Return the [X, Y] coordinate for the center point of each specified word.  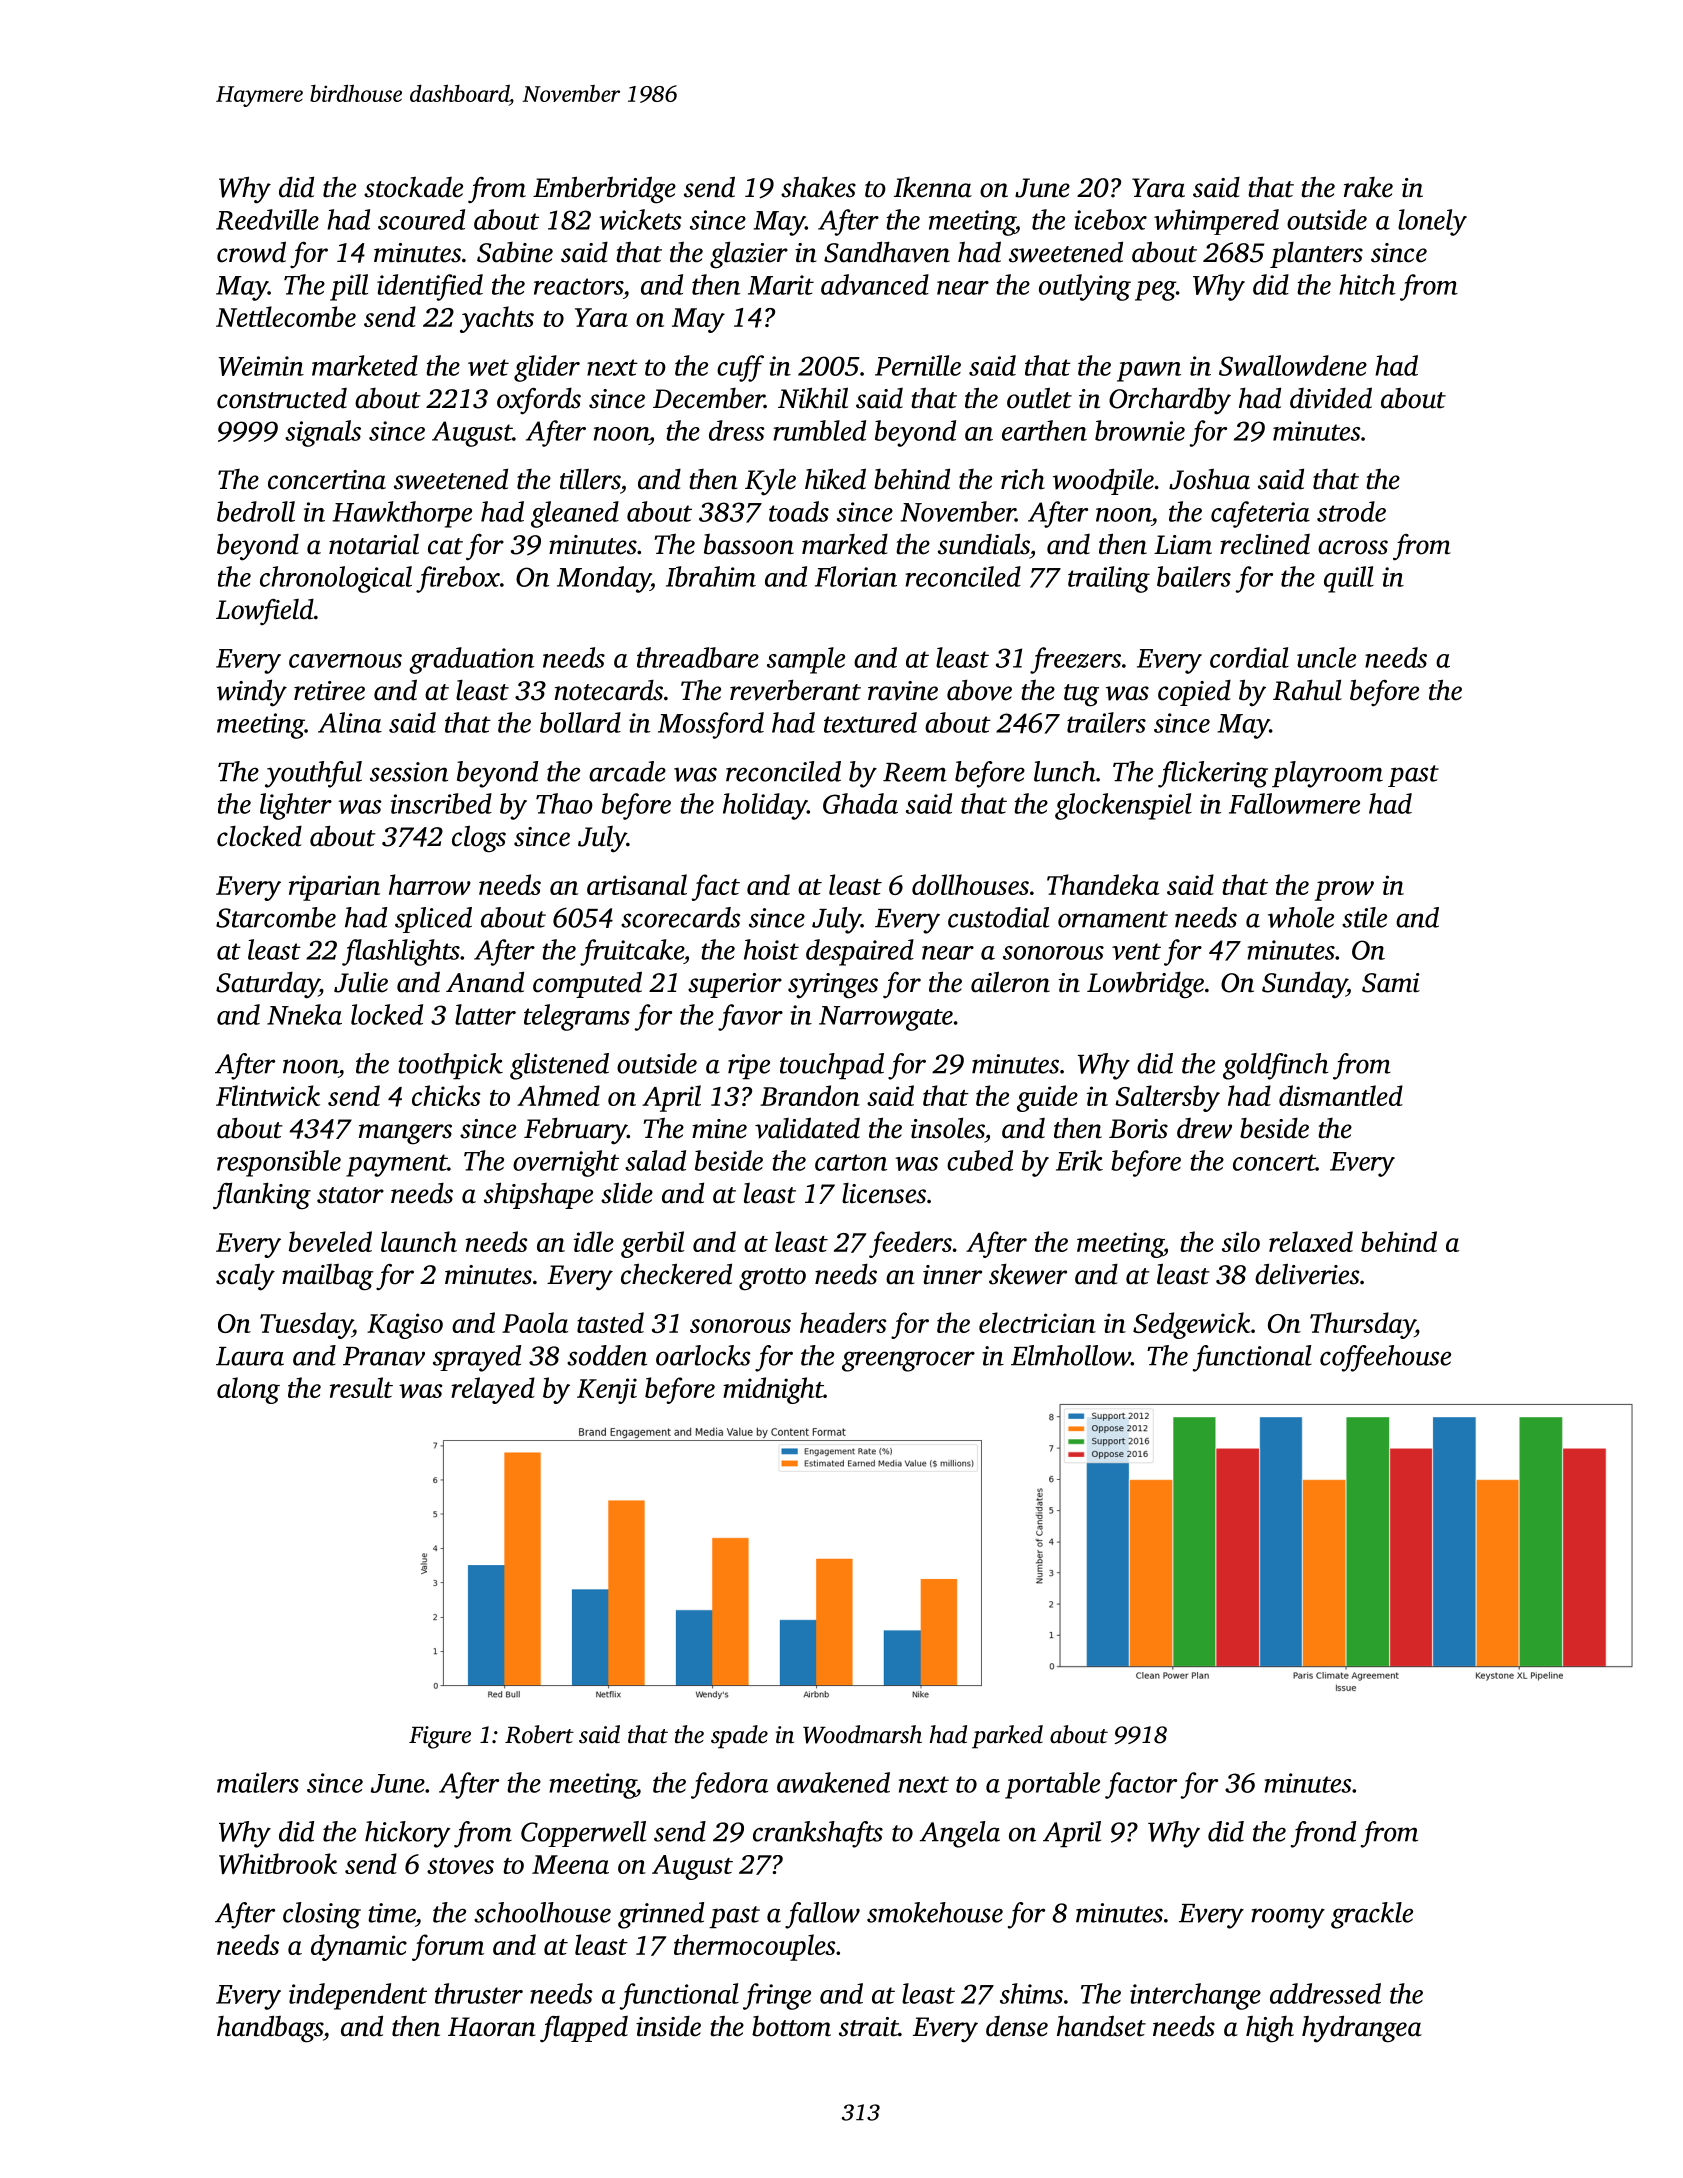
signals [323, 433]
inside [668, 2026]
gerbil [652, 1244]
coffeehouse [1385, 1358]
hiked [835, 479]
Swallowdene [1293, 365]
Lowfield [265, 612]
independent [358, 1996]
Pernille [918, 365]
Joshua [1209, 479]
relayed [493, 1390]
